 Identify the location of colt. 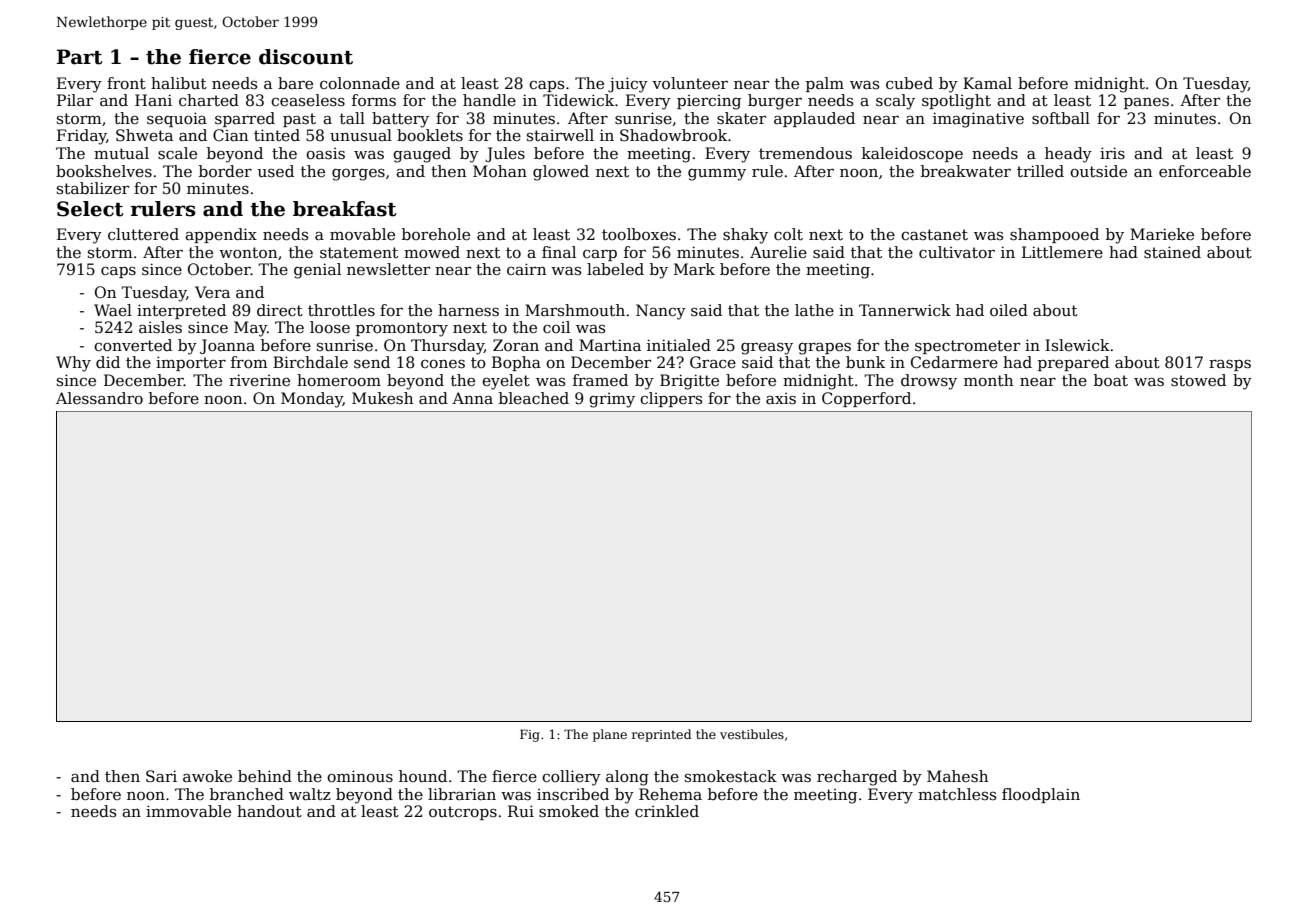
(788, 234).
